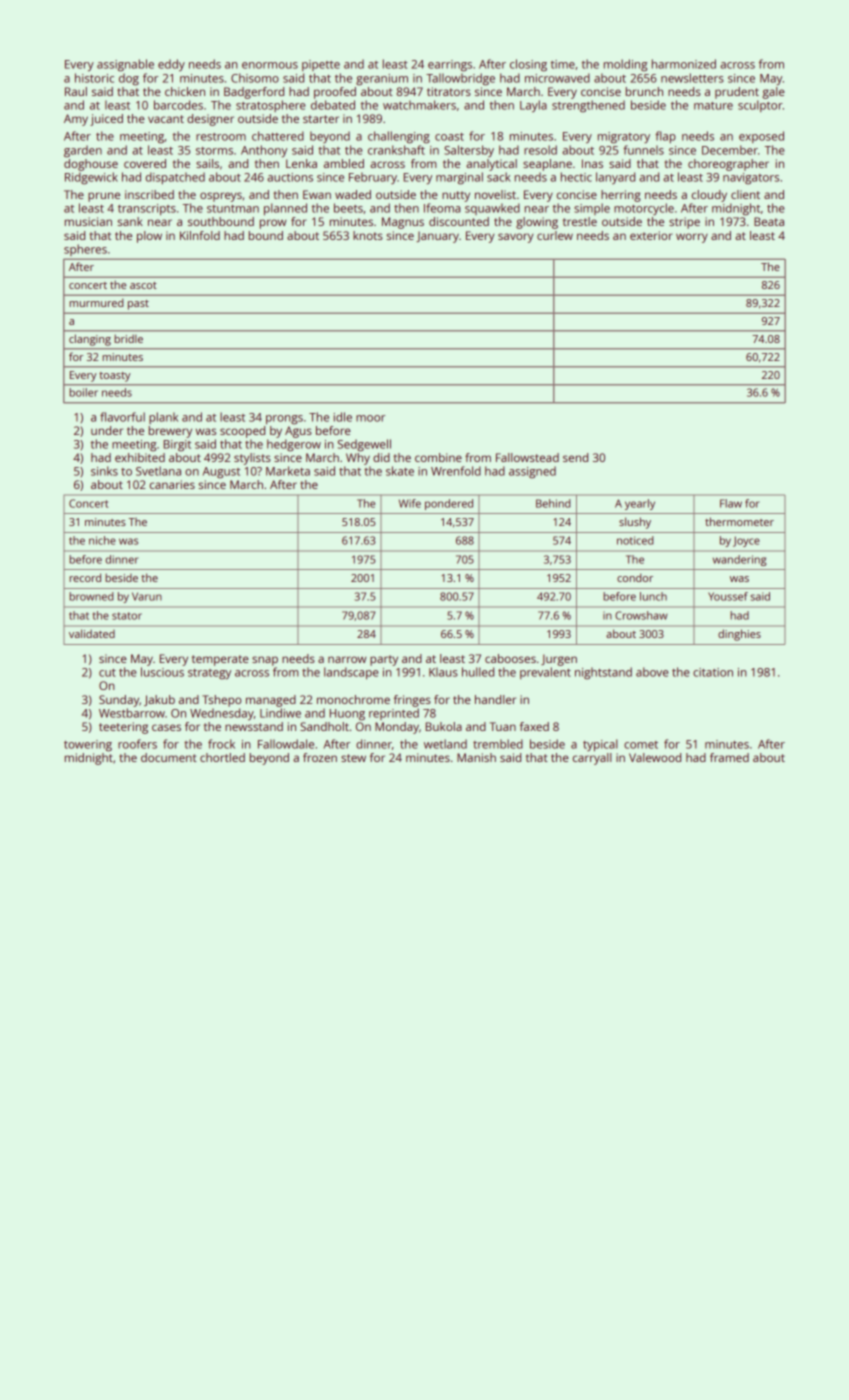 Image resolution: width=849 pixels, height=1400 pixels. I want to click on moor, so click(370, 418).
